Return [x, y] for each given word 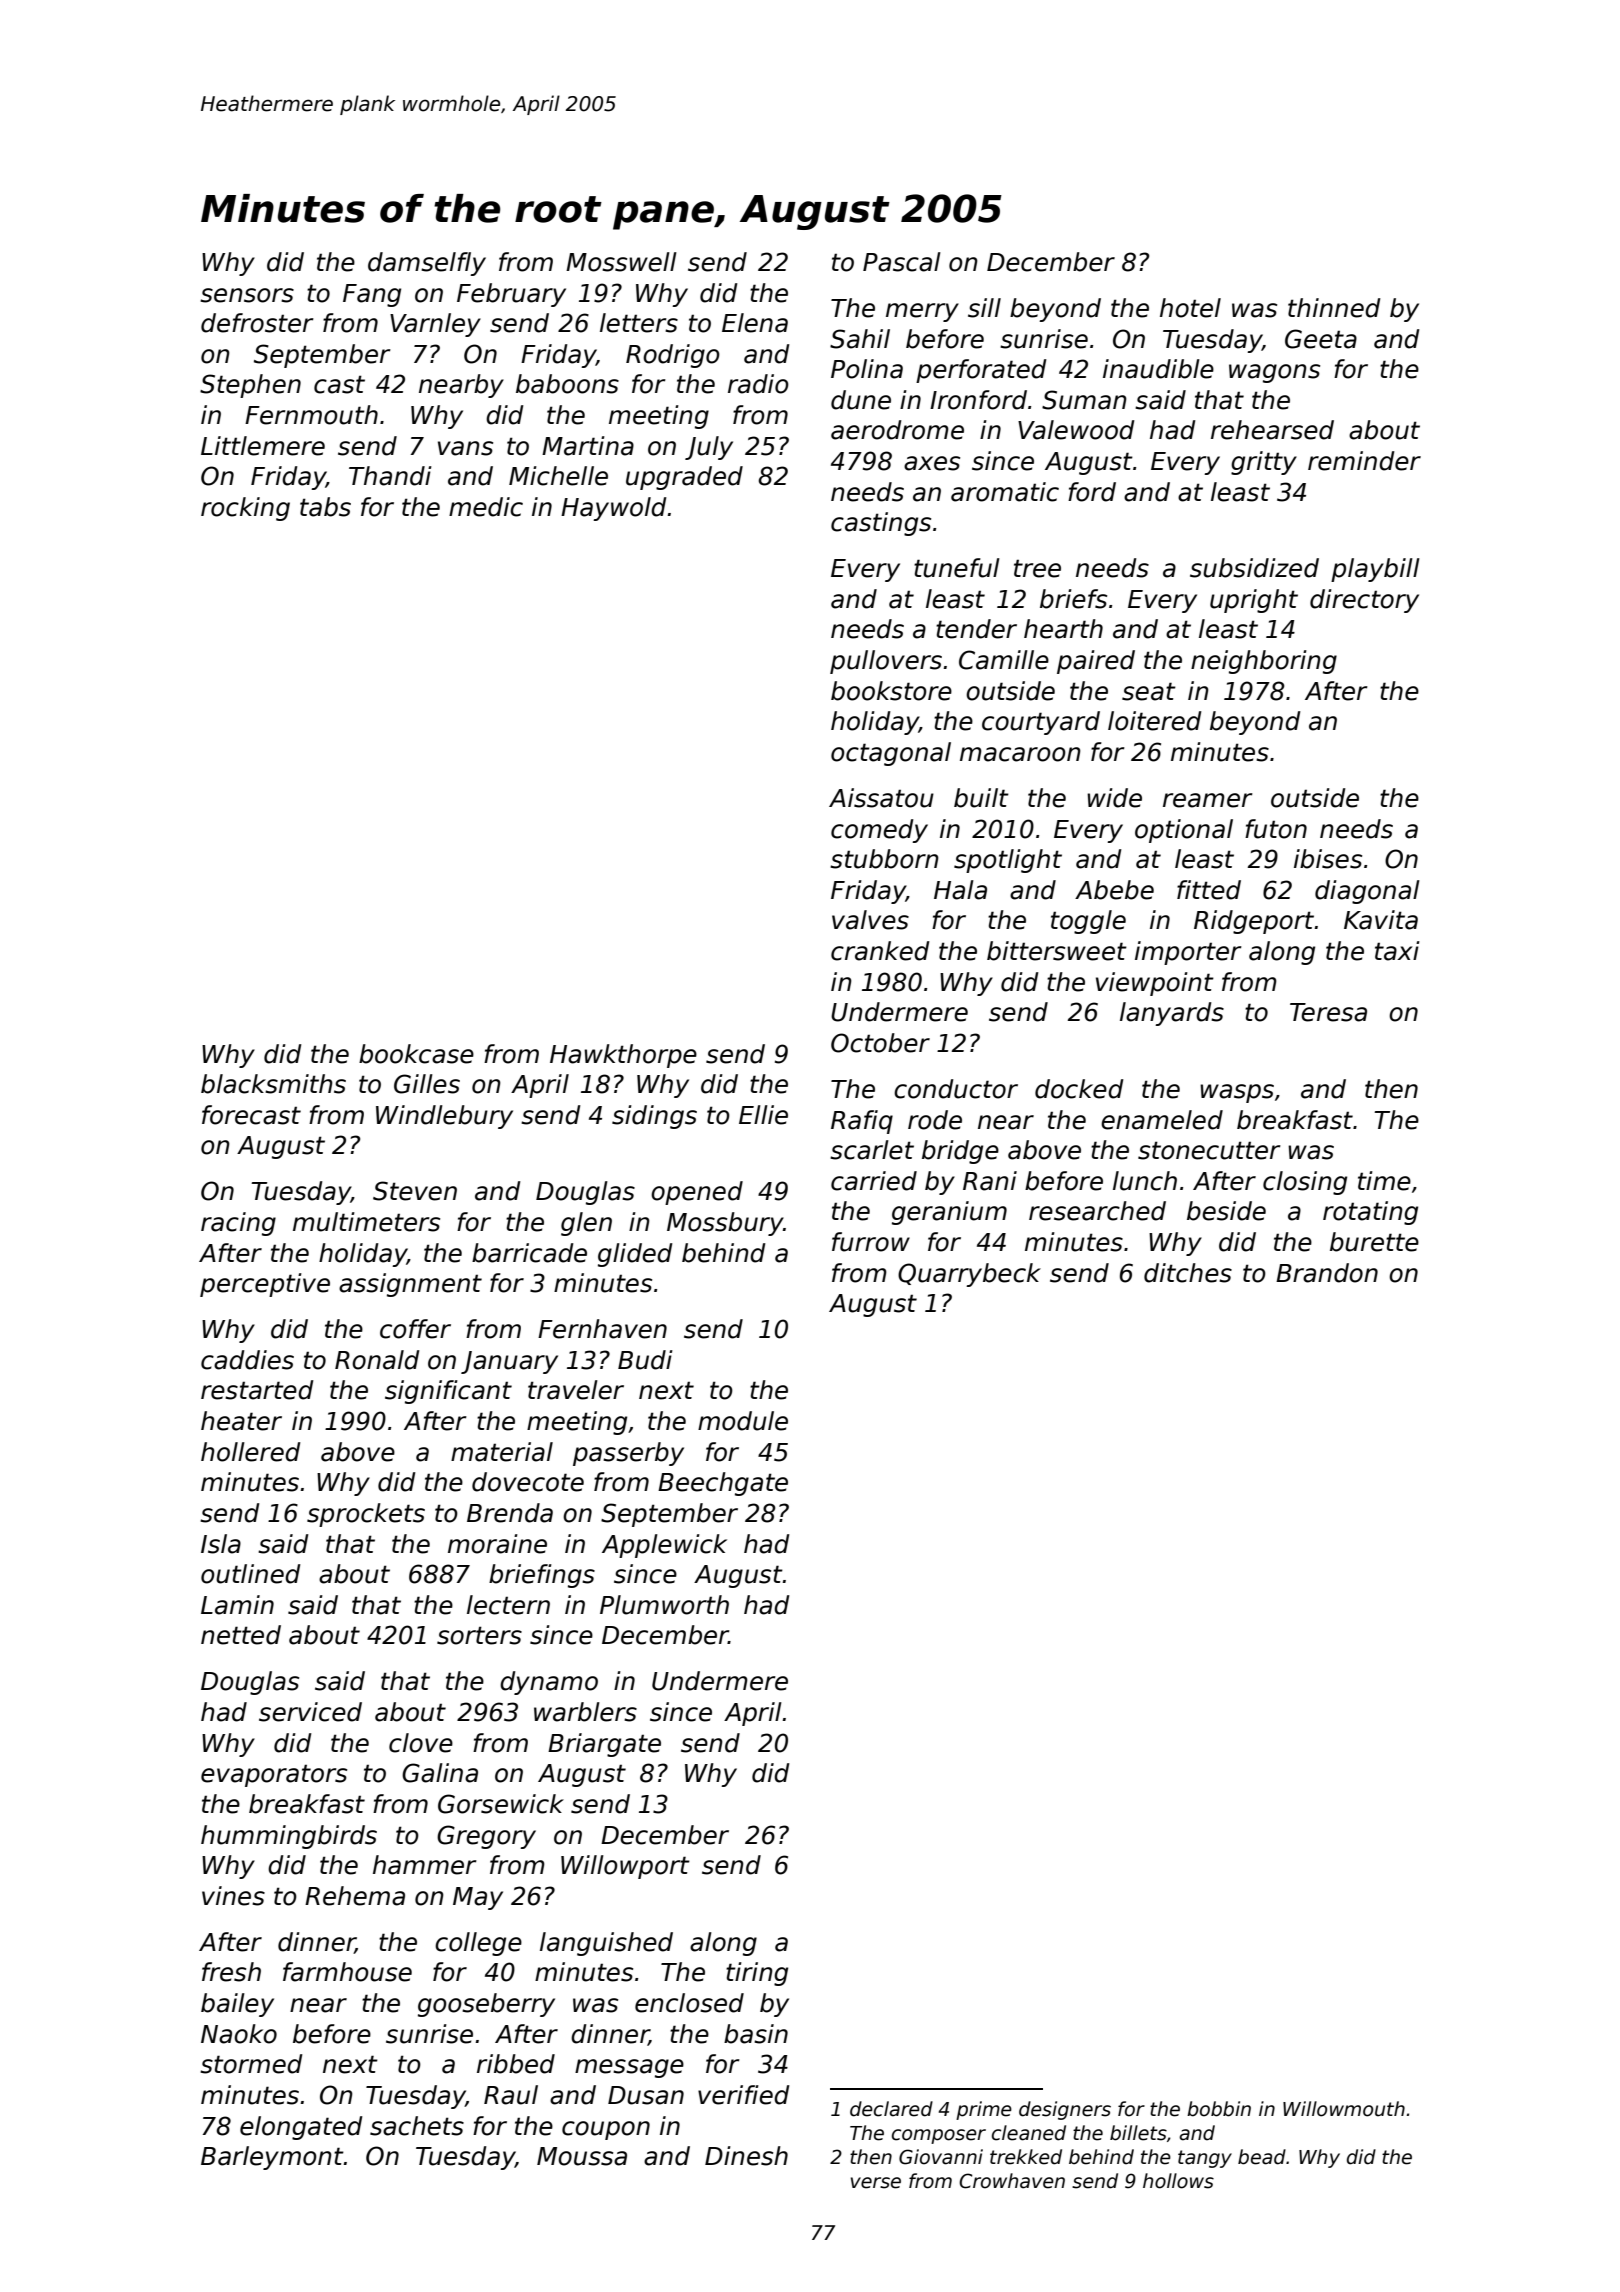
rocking [245, 509]
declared [891, 2109]
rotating [1370, 1213]
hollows [1178, 2181]
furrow [871, 1242]
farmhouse [347, 1972]
